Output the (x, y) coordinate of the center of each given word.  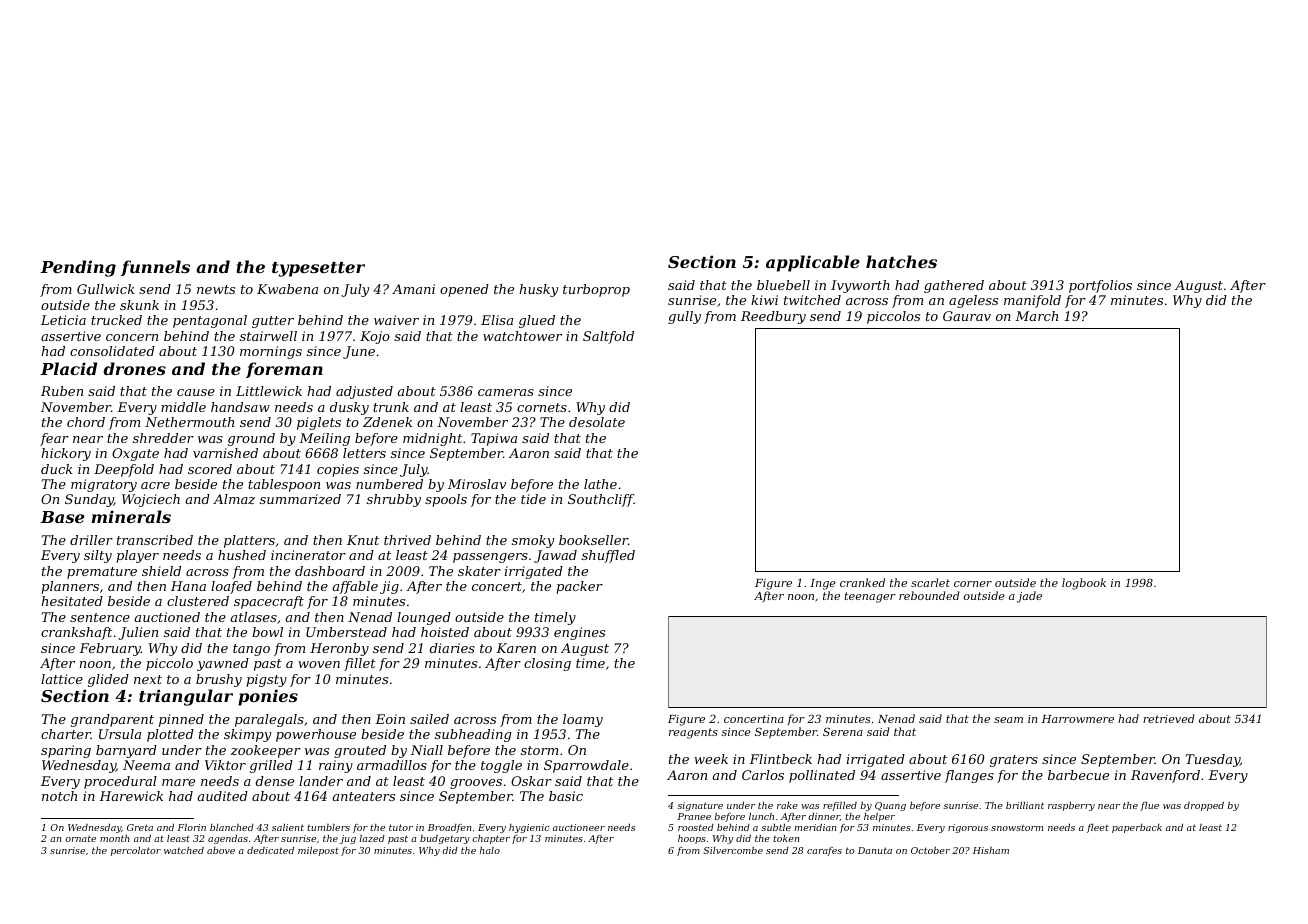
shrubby (394, 500)
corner (973, 584)
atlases (254, 617)
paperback (1137, 828)
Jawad (555, 556)
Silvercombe (733, 850)
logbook (1084, 584)
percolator (136, 851)
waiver (396, 320)
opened (464, 290)
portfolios (1100, 286)
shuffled (608, 556)
